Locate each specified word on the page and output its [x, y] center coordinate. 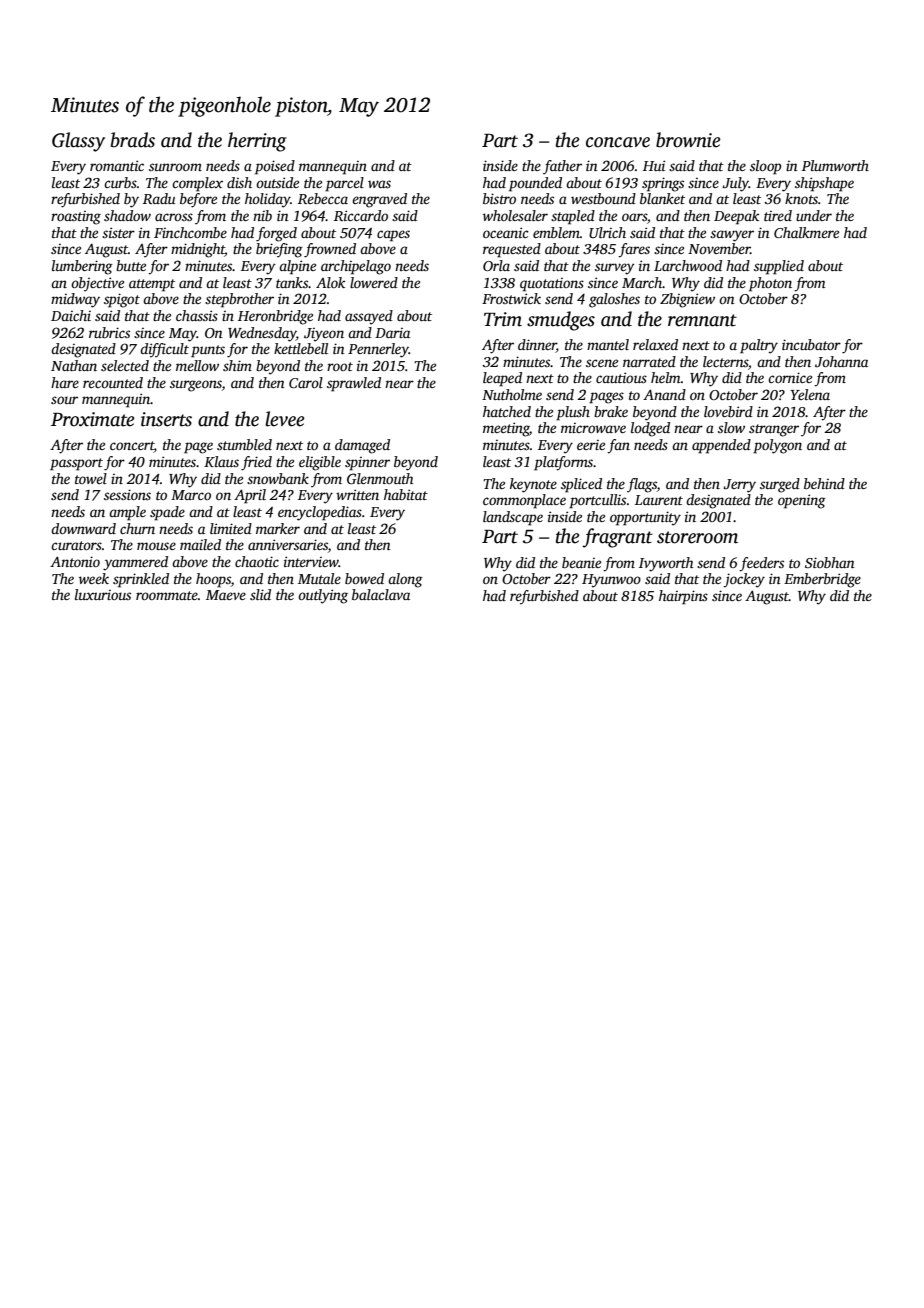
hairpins [683, 597]
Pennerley [378, 350]
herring [257, 142]
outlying [323, 596]
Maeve [226, 595]
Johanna [841, 361]
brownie [688, 140]
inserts [166, 419]
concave [618, 142]
